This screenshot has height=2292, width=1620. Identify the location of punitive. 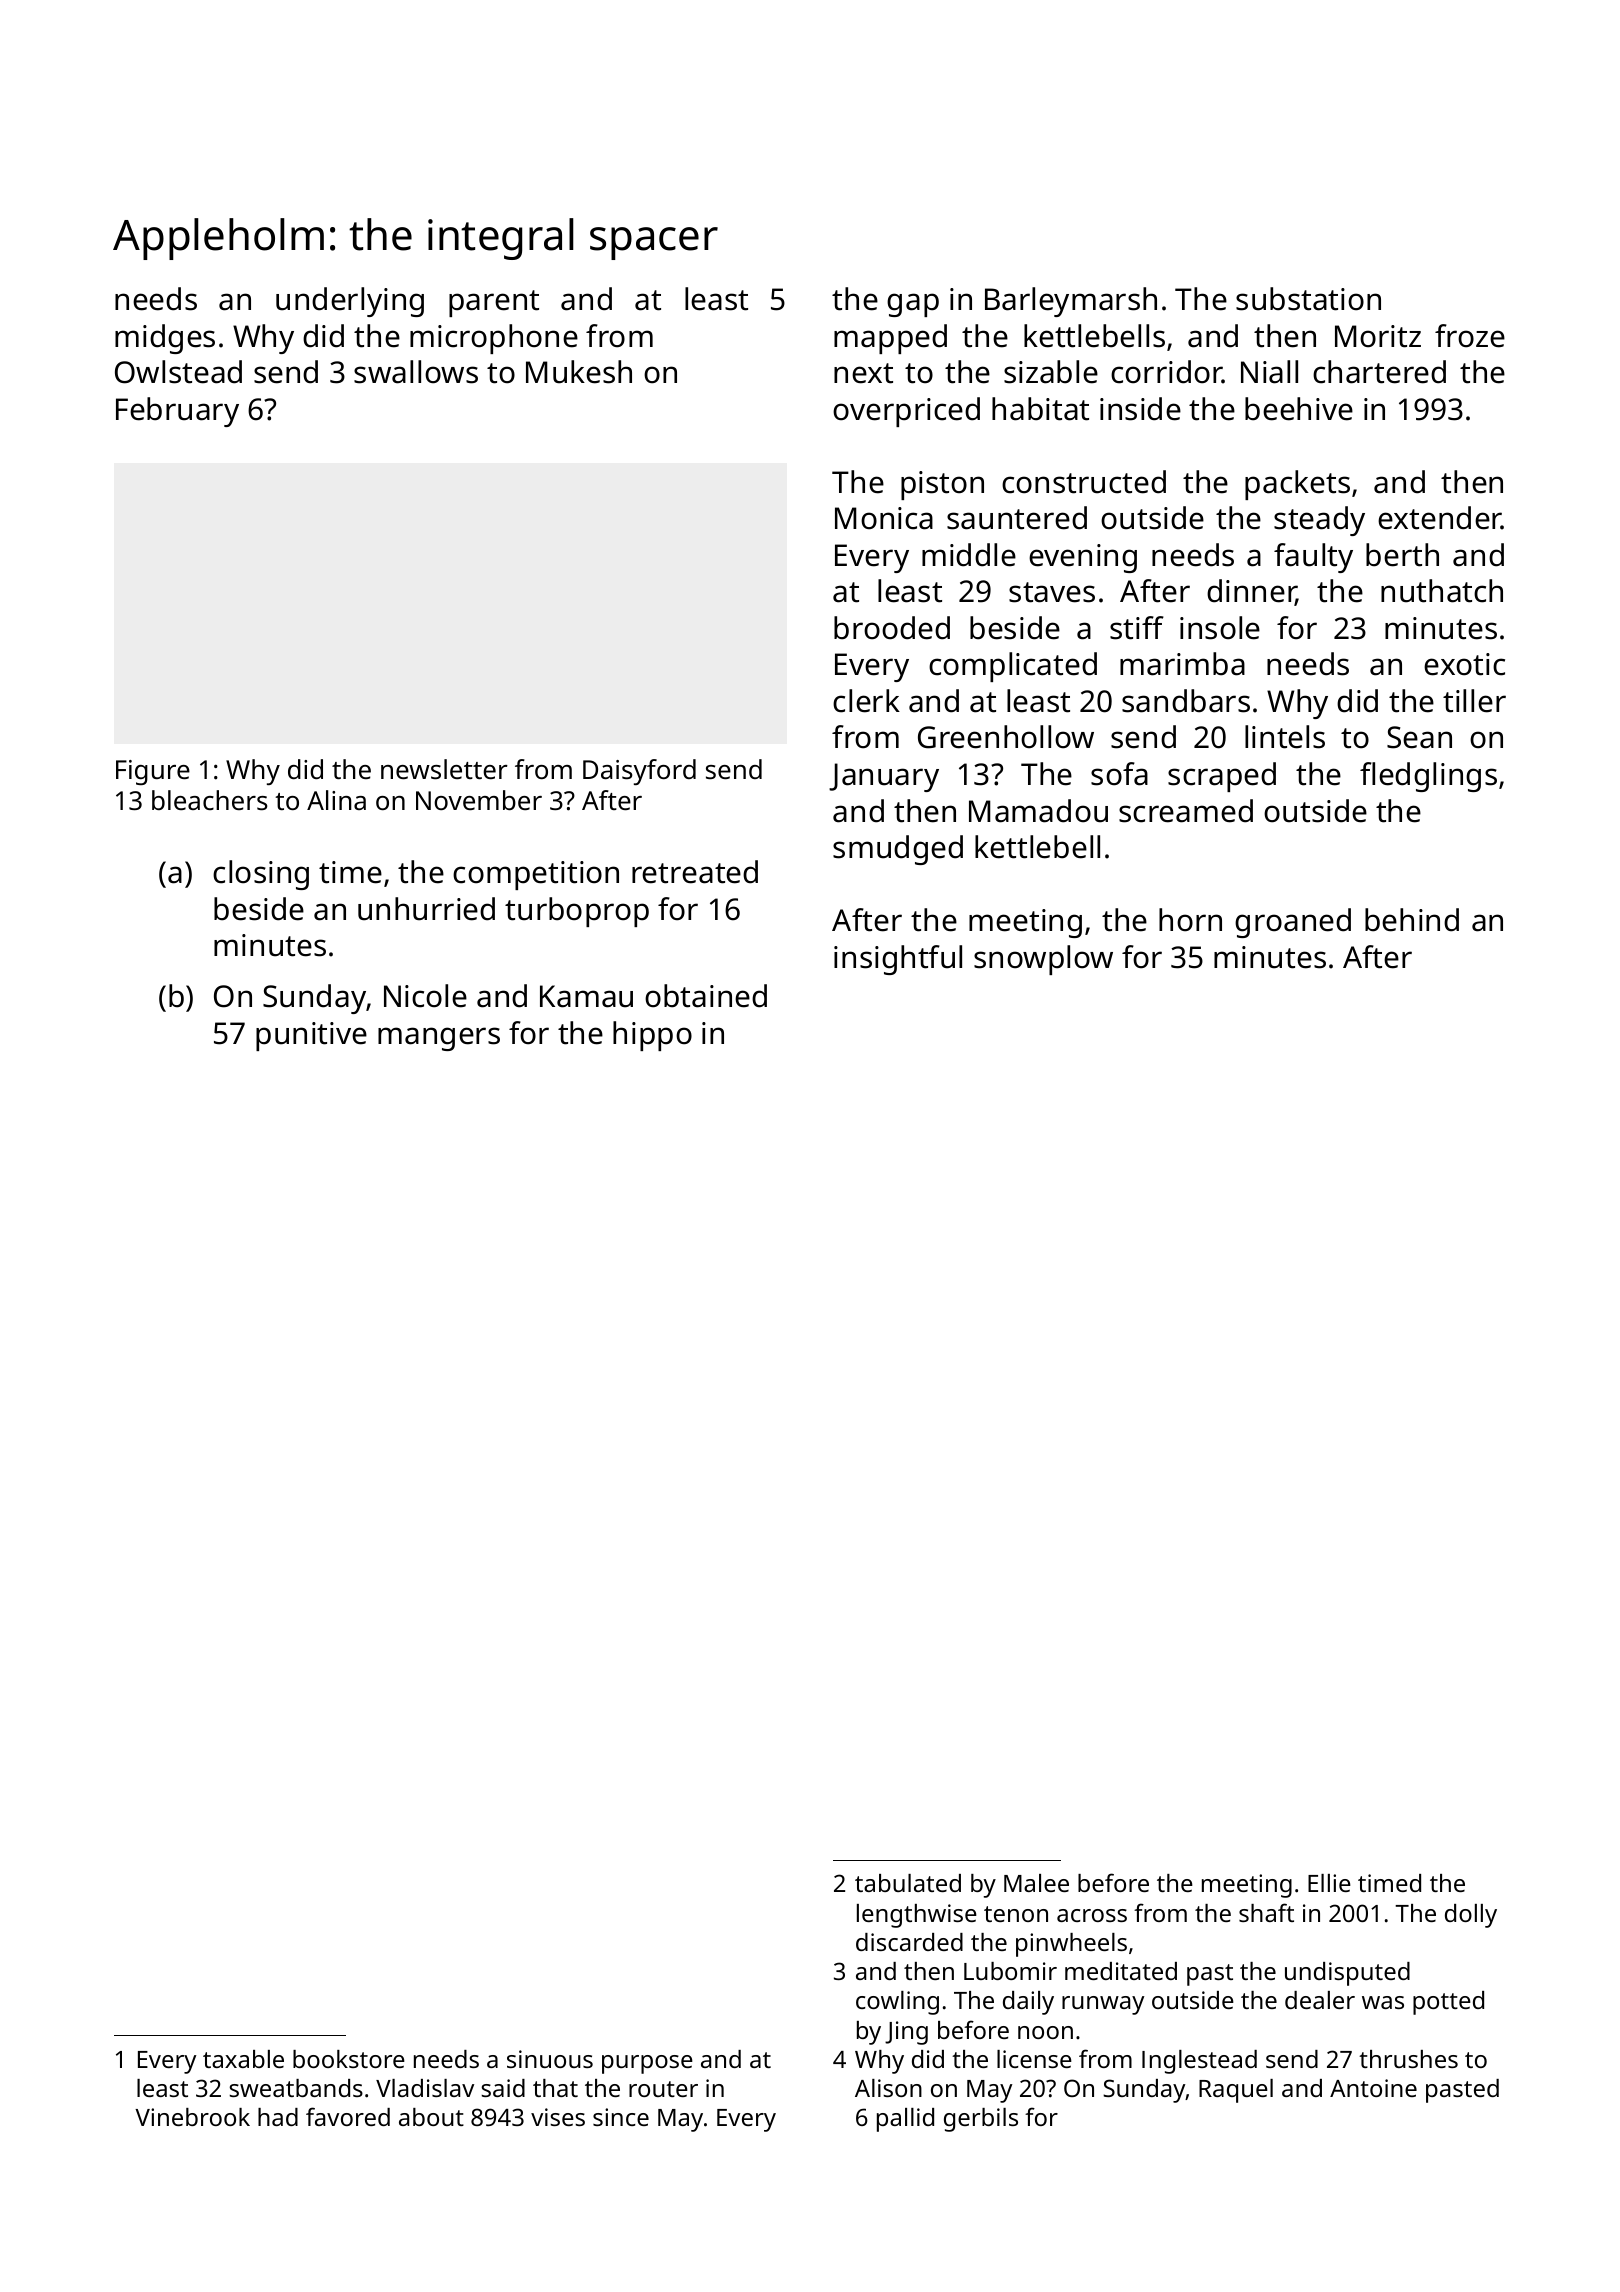
(311, 1036).
